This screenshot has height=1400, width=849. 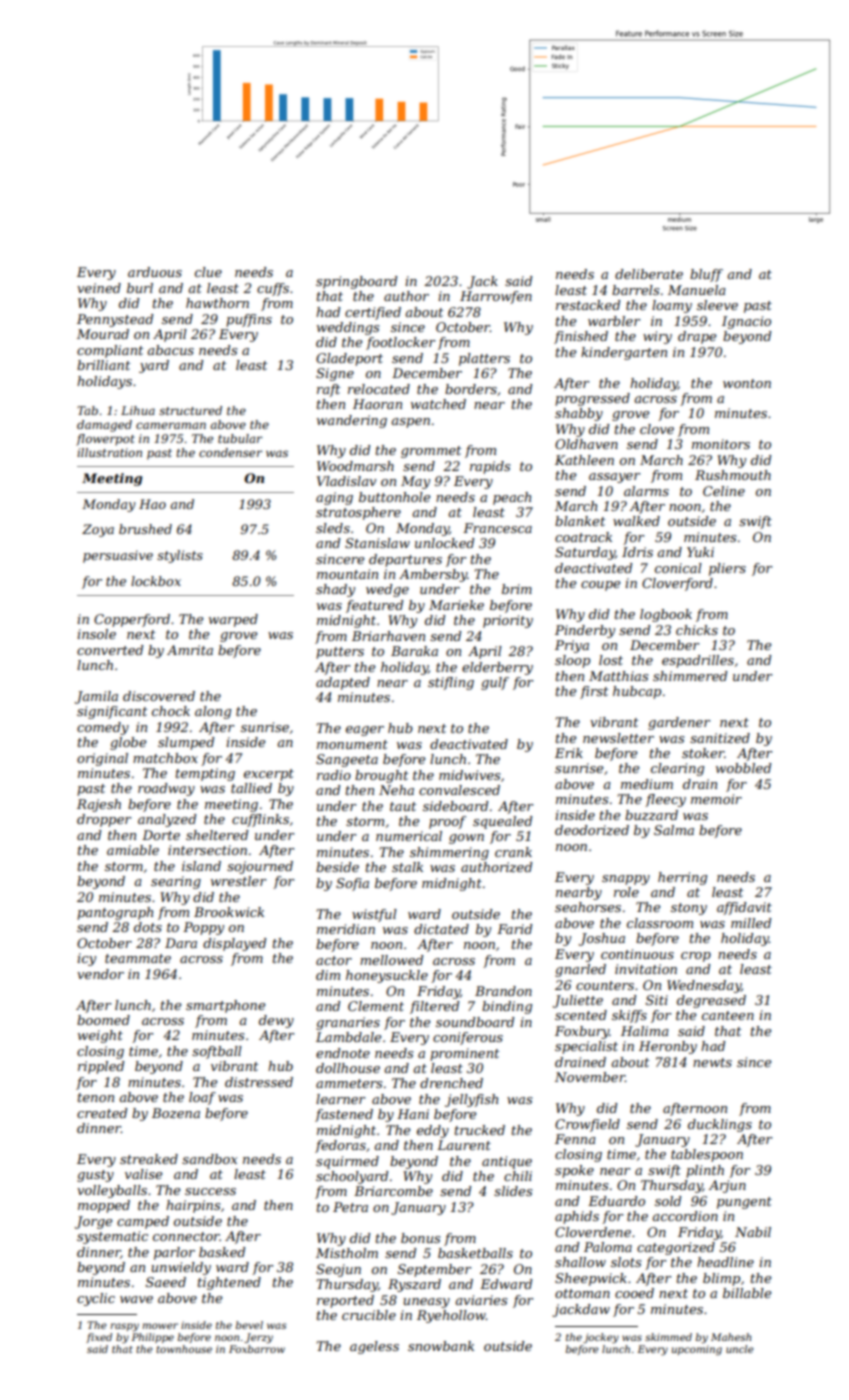 I want to click on elderberry, so click(x=497, y=668).
